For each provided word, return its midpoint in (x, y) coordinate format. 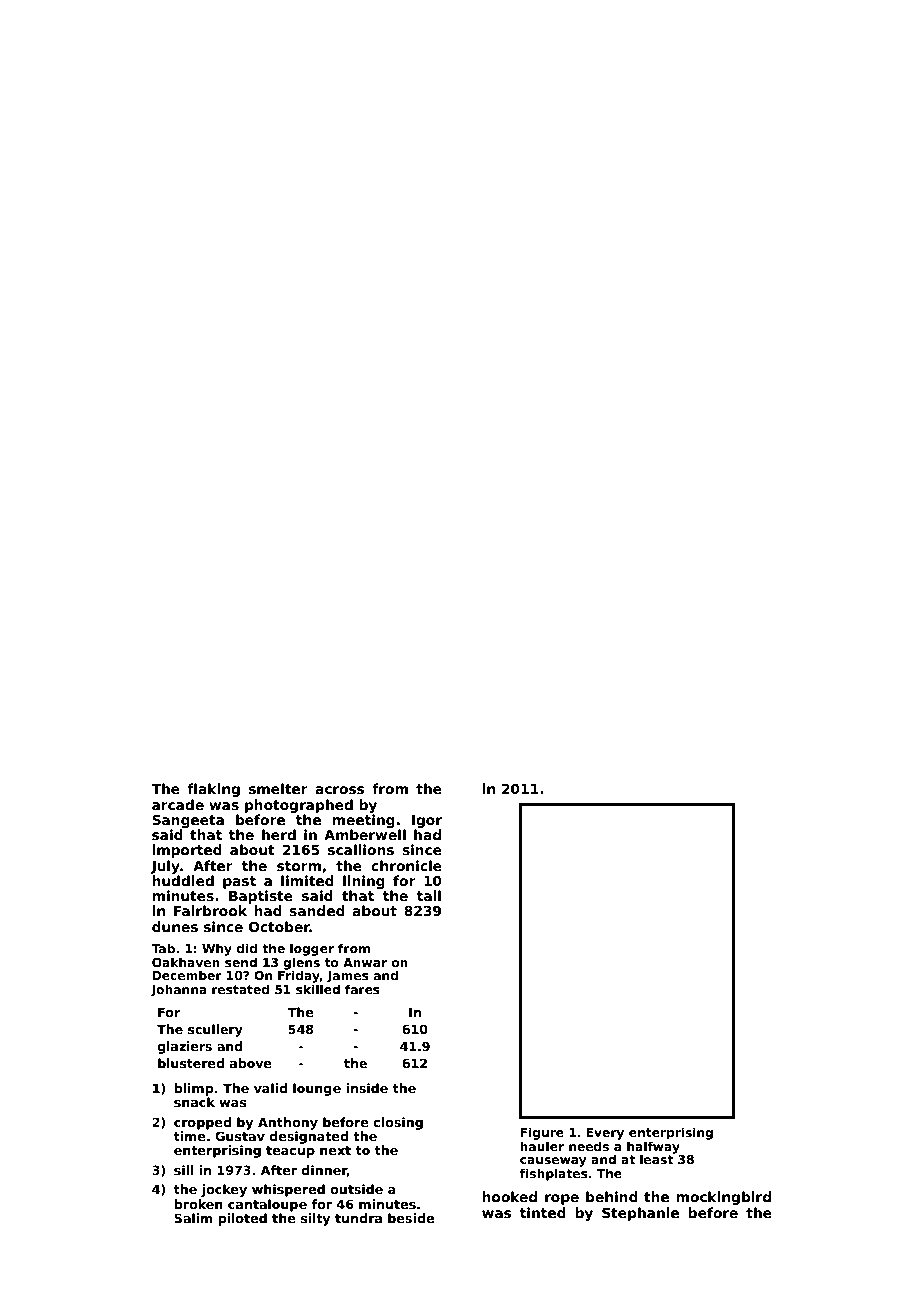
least (656, 1159)
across (340, 790)
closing (398, 1123)
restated (240, 989)
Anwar (365, 962)
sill (184, 1170)
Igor (427, 821)
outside (356, 1189)
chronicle (406, 865)
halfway (653, 1147)
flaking (213, 790)
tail (429, 895)
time (190, 1136)
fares (362, 989)
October (279, 926)
